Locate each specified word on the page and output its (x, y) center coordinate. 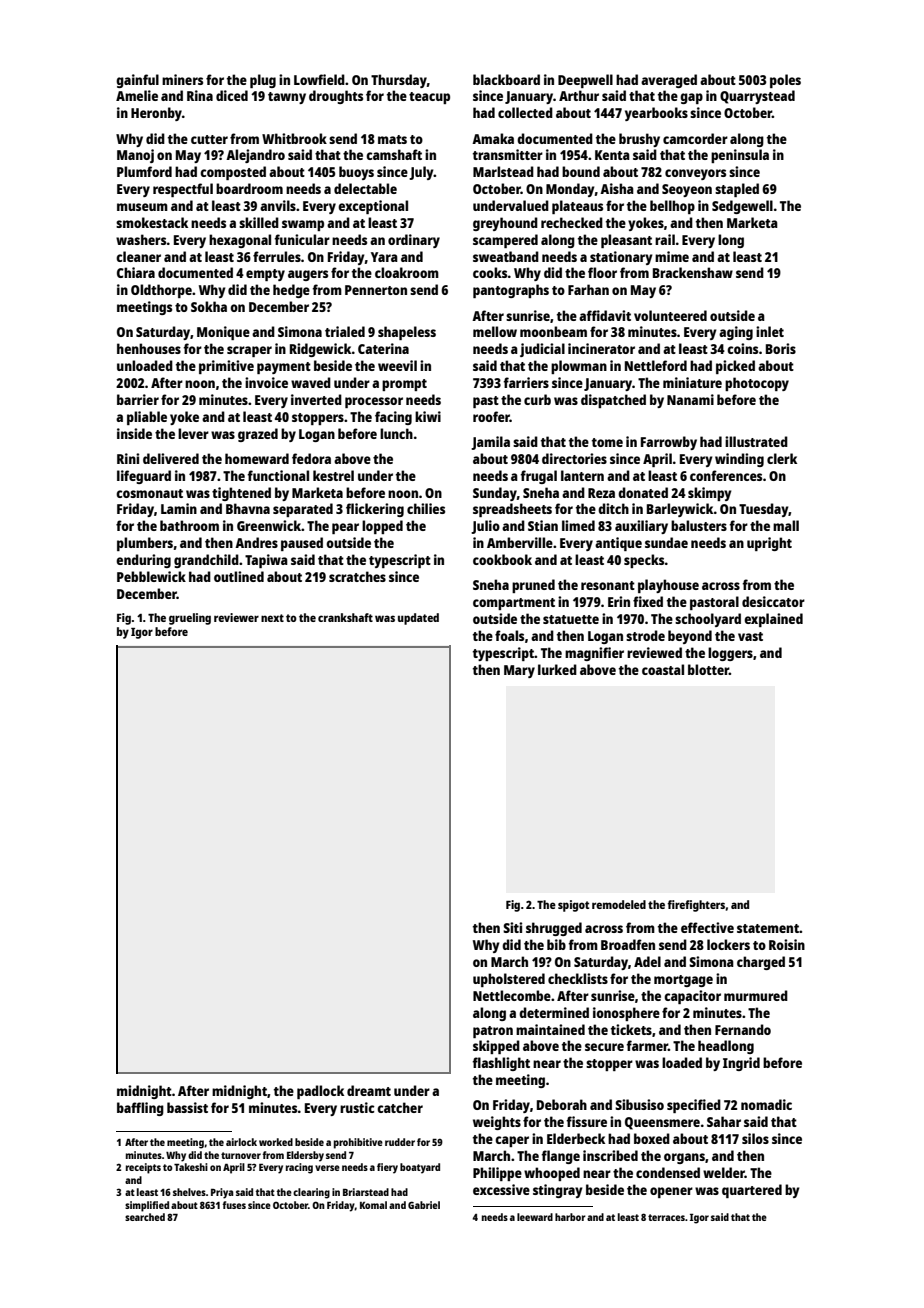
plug (263, 81)
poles (785, 81)
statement (768, 928)
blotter (708, 669)
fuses (234, 1205)
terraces (666, 1217)
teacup (429, 98)
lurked (557, 669)
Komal (373, 1205)
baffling (140, 1109)
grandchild (206, 561)
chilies (426, 508)
